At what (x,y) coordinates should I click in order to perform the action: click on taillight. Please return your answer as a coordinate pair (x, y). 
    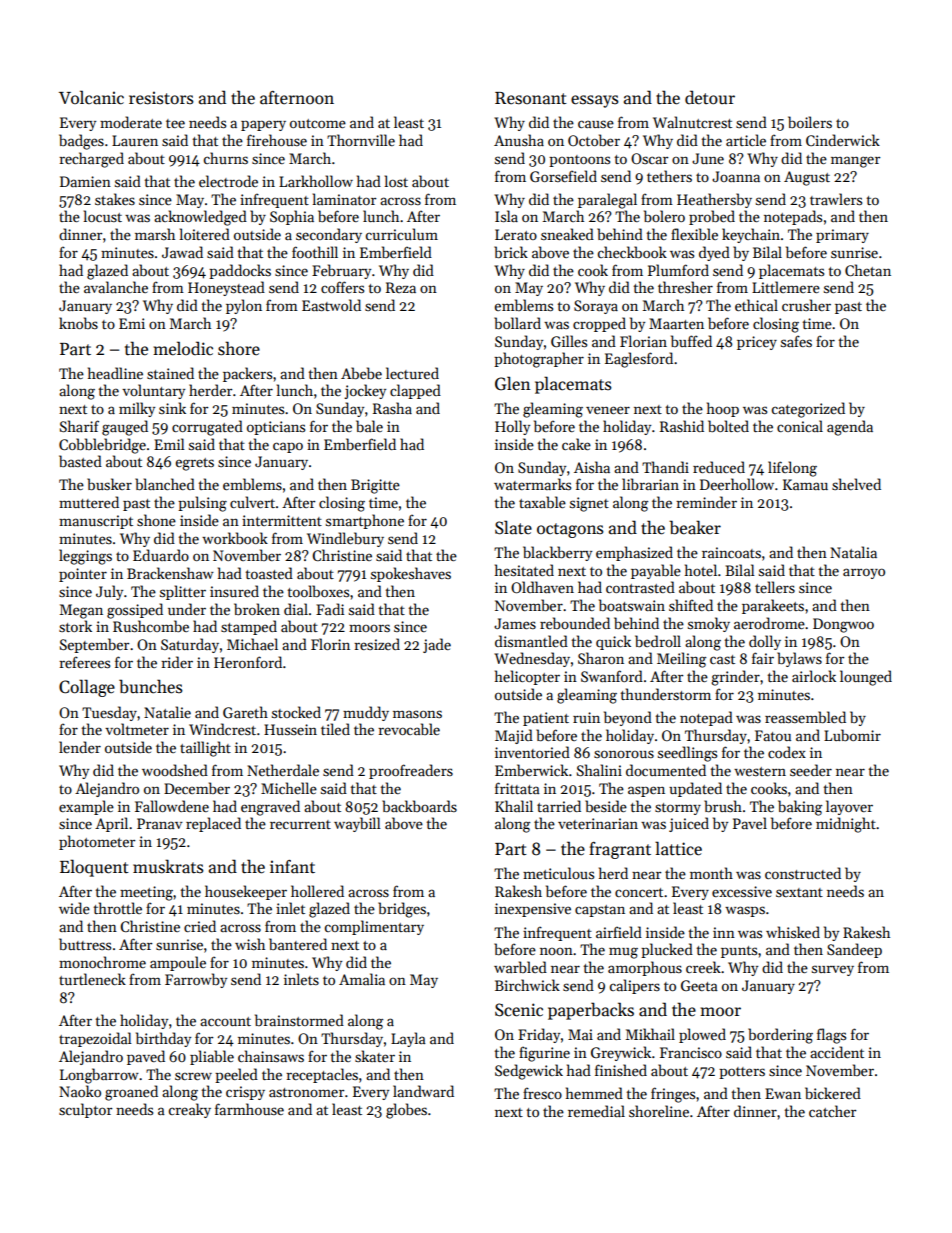
    Looking at the image, I should click on (205, 749).
